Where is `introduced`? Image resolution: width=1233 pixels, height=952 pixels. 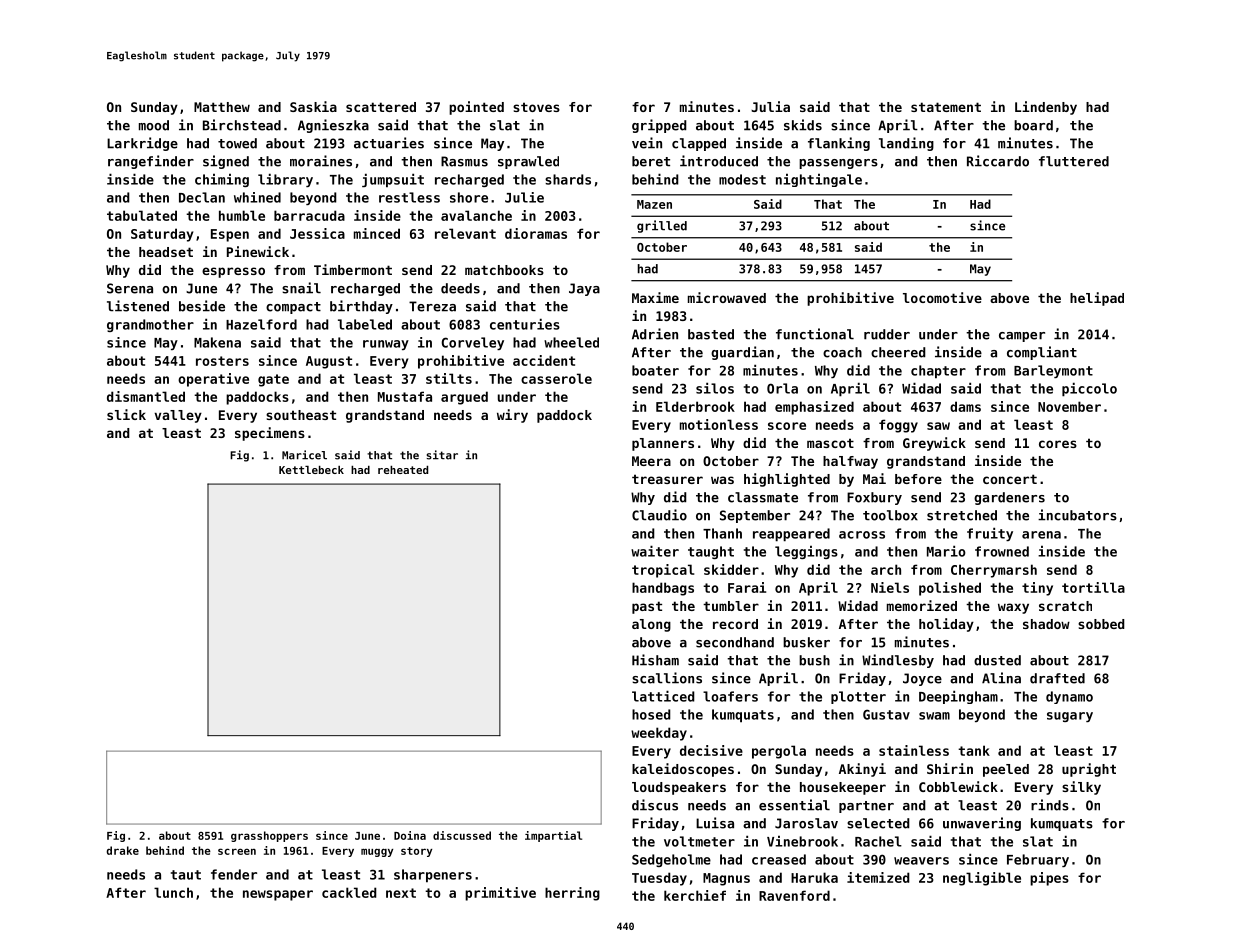 introduced is located at coordinates (719, 161).
